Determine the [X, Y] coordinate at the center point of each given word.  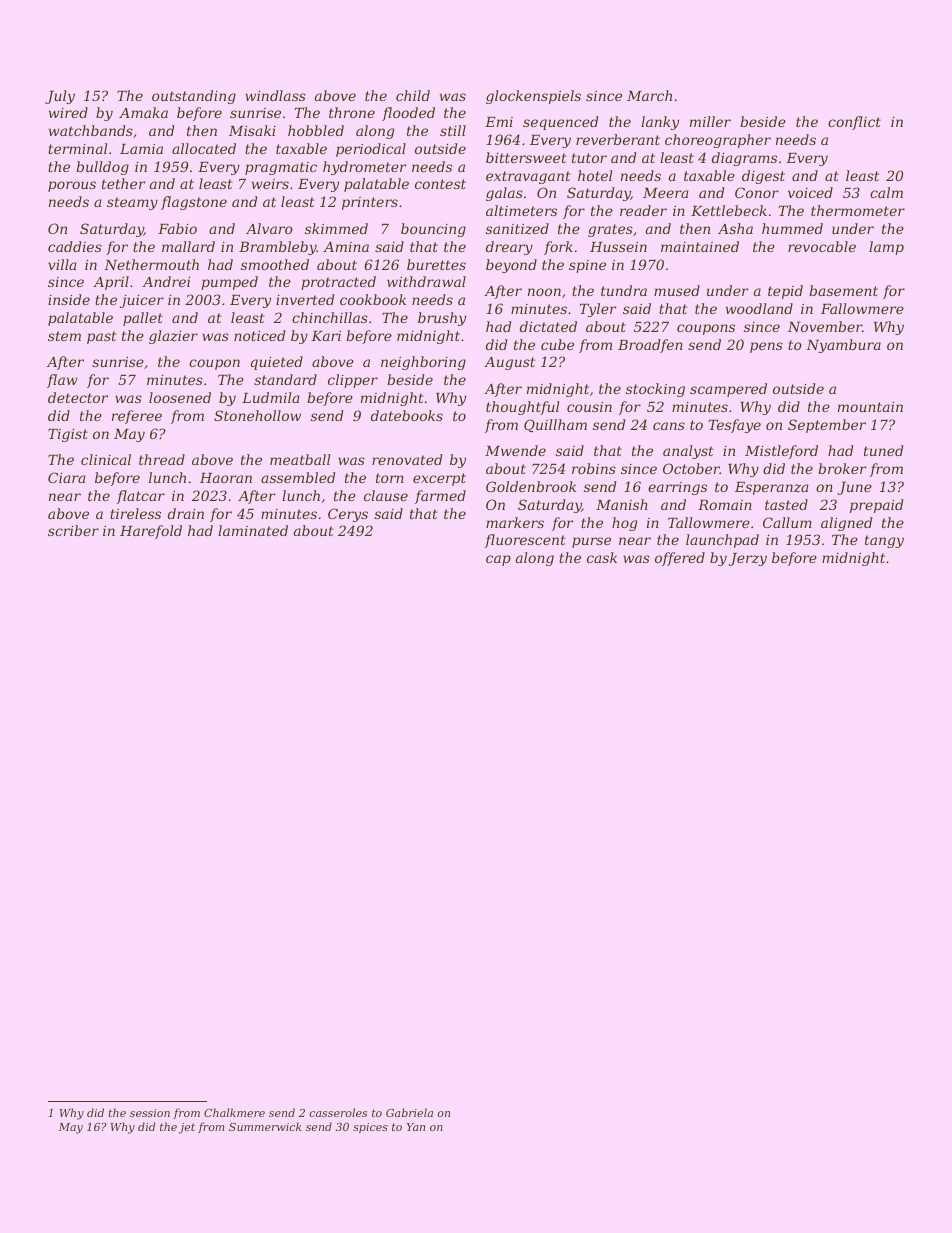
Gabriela [409, 1112]
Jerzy [748, 559]
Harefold [151, 532]
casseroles [338, 1112]
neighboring [423, 363]
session [150, 1113]
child [413, 95]
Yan [416, 1127]
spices [370, 1128]
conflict [854, 123]
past [102, 337]
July [60, 97]
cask [602, 557]
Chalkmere [234, 1112]
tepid [785, 292]
